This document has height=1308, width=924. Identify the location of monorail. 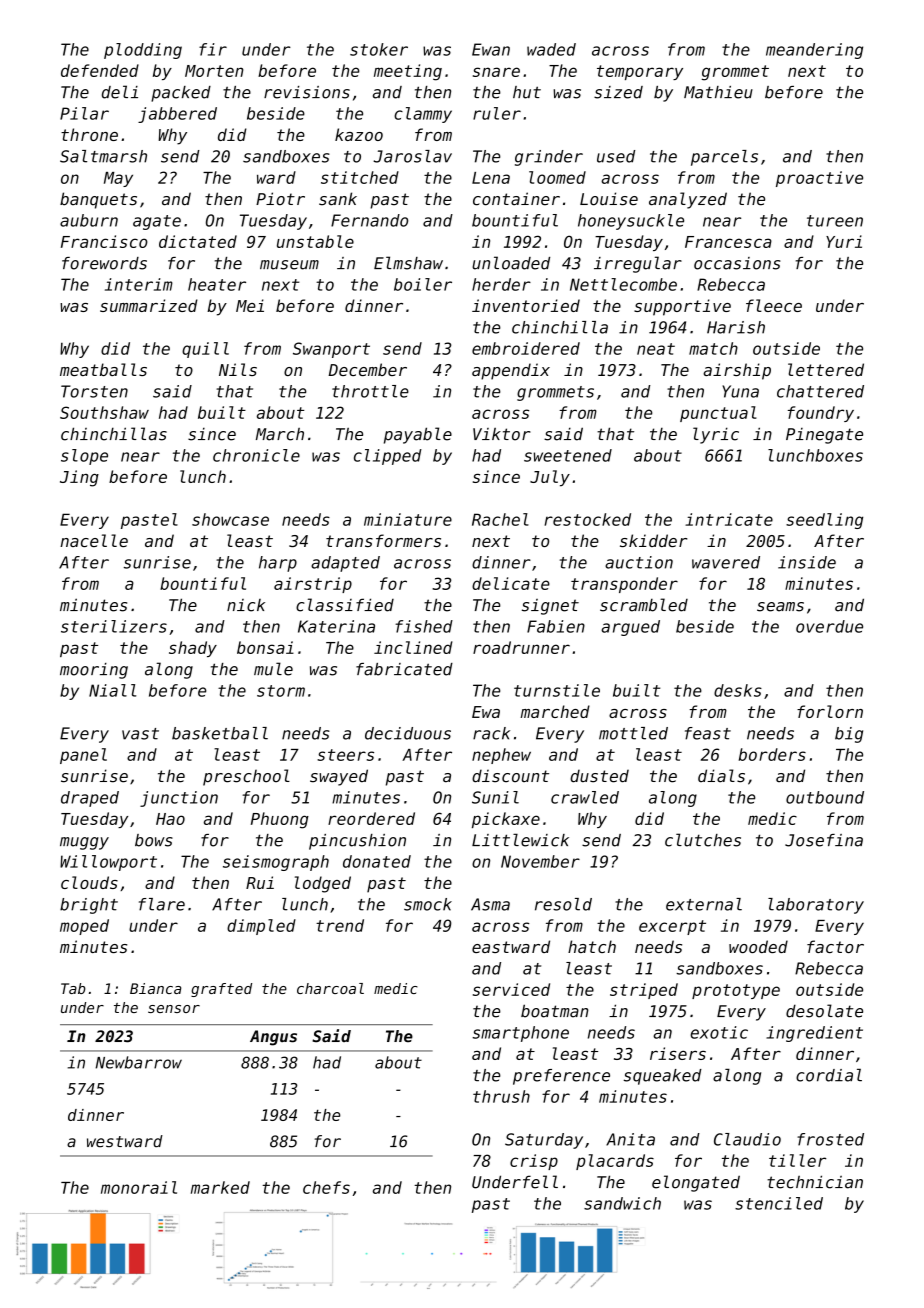
(139, 1187).
